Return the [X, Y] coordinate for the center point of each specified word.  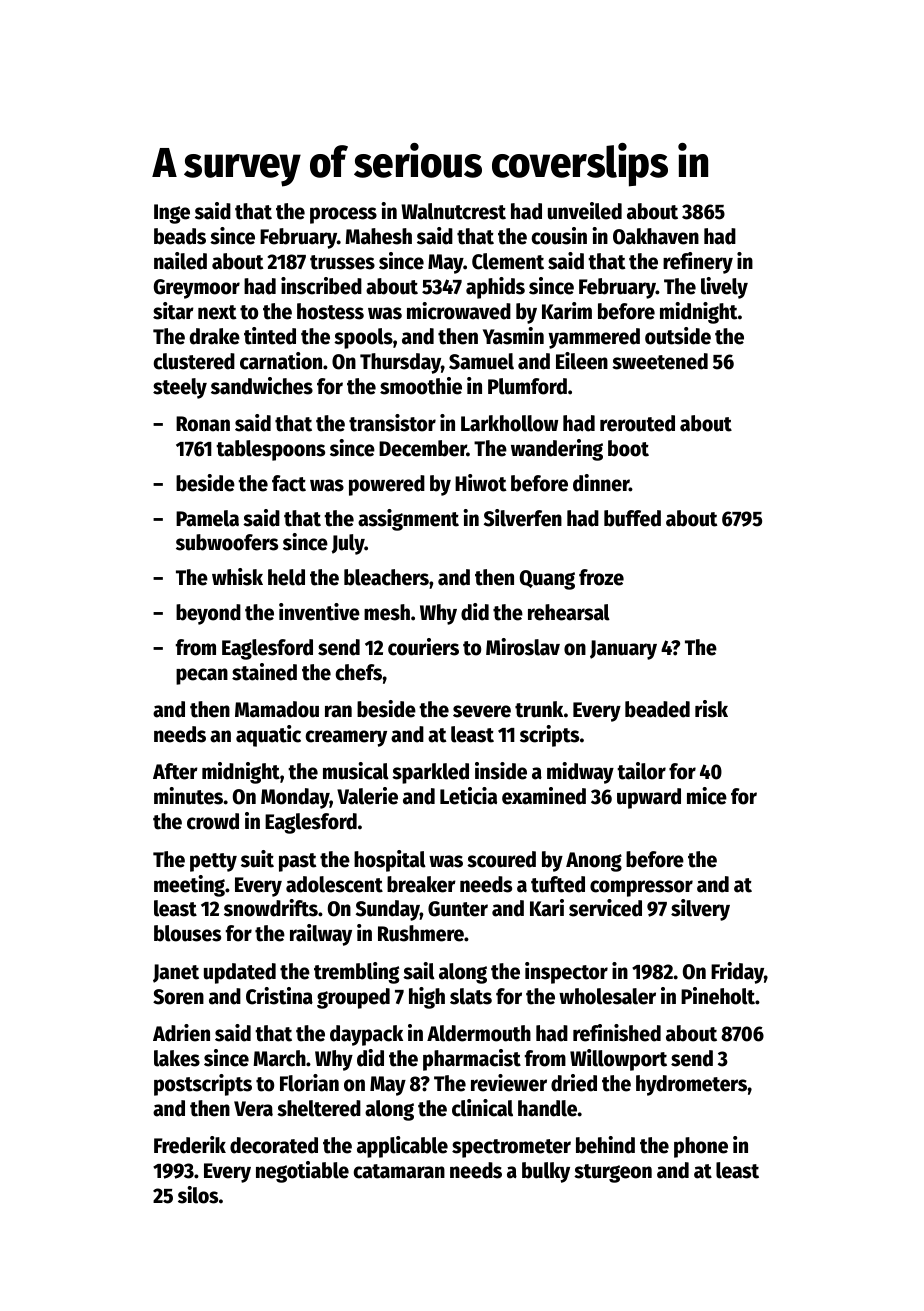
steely [180, 388]
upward [649, 798]
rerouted [637, 423]
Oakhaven [656, 236]
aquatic [268, 736]
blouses [187, 933]
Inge [172, 214]
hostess [330, 311]
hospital [390, 861]
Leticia [468, 796]
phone [701, 1147]
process [343, 215]
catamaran [399, 1171]
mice [707, 796]
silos [198, 1195]
